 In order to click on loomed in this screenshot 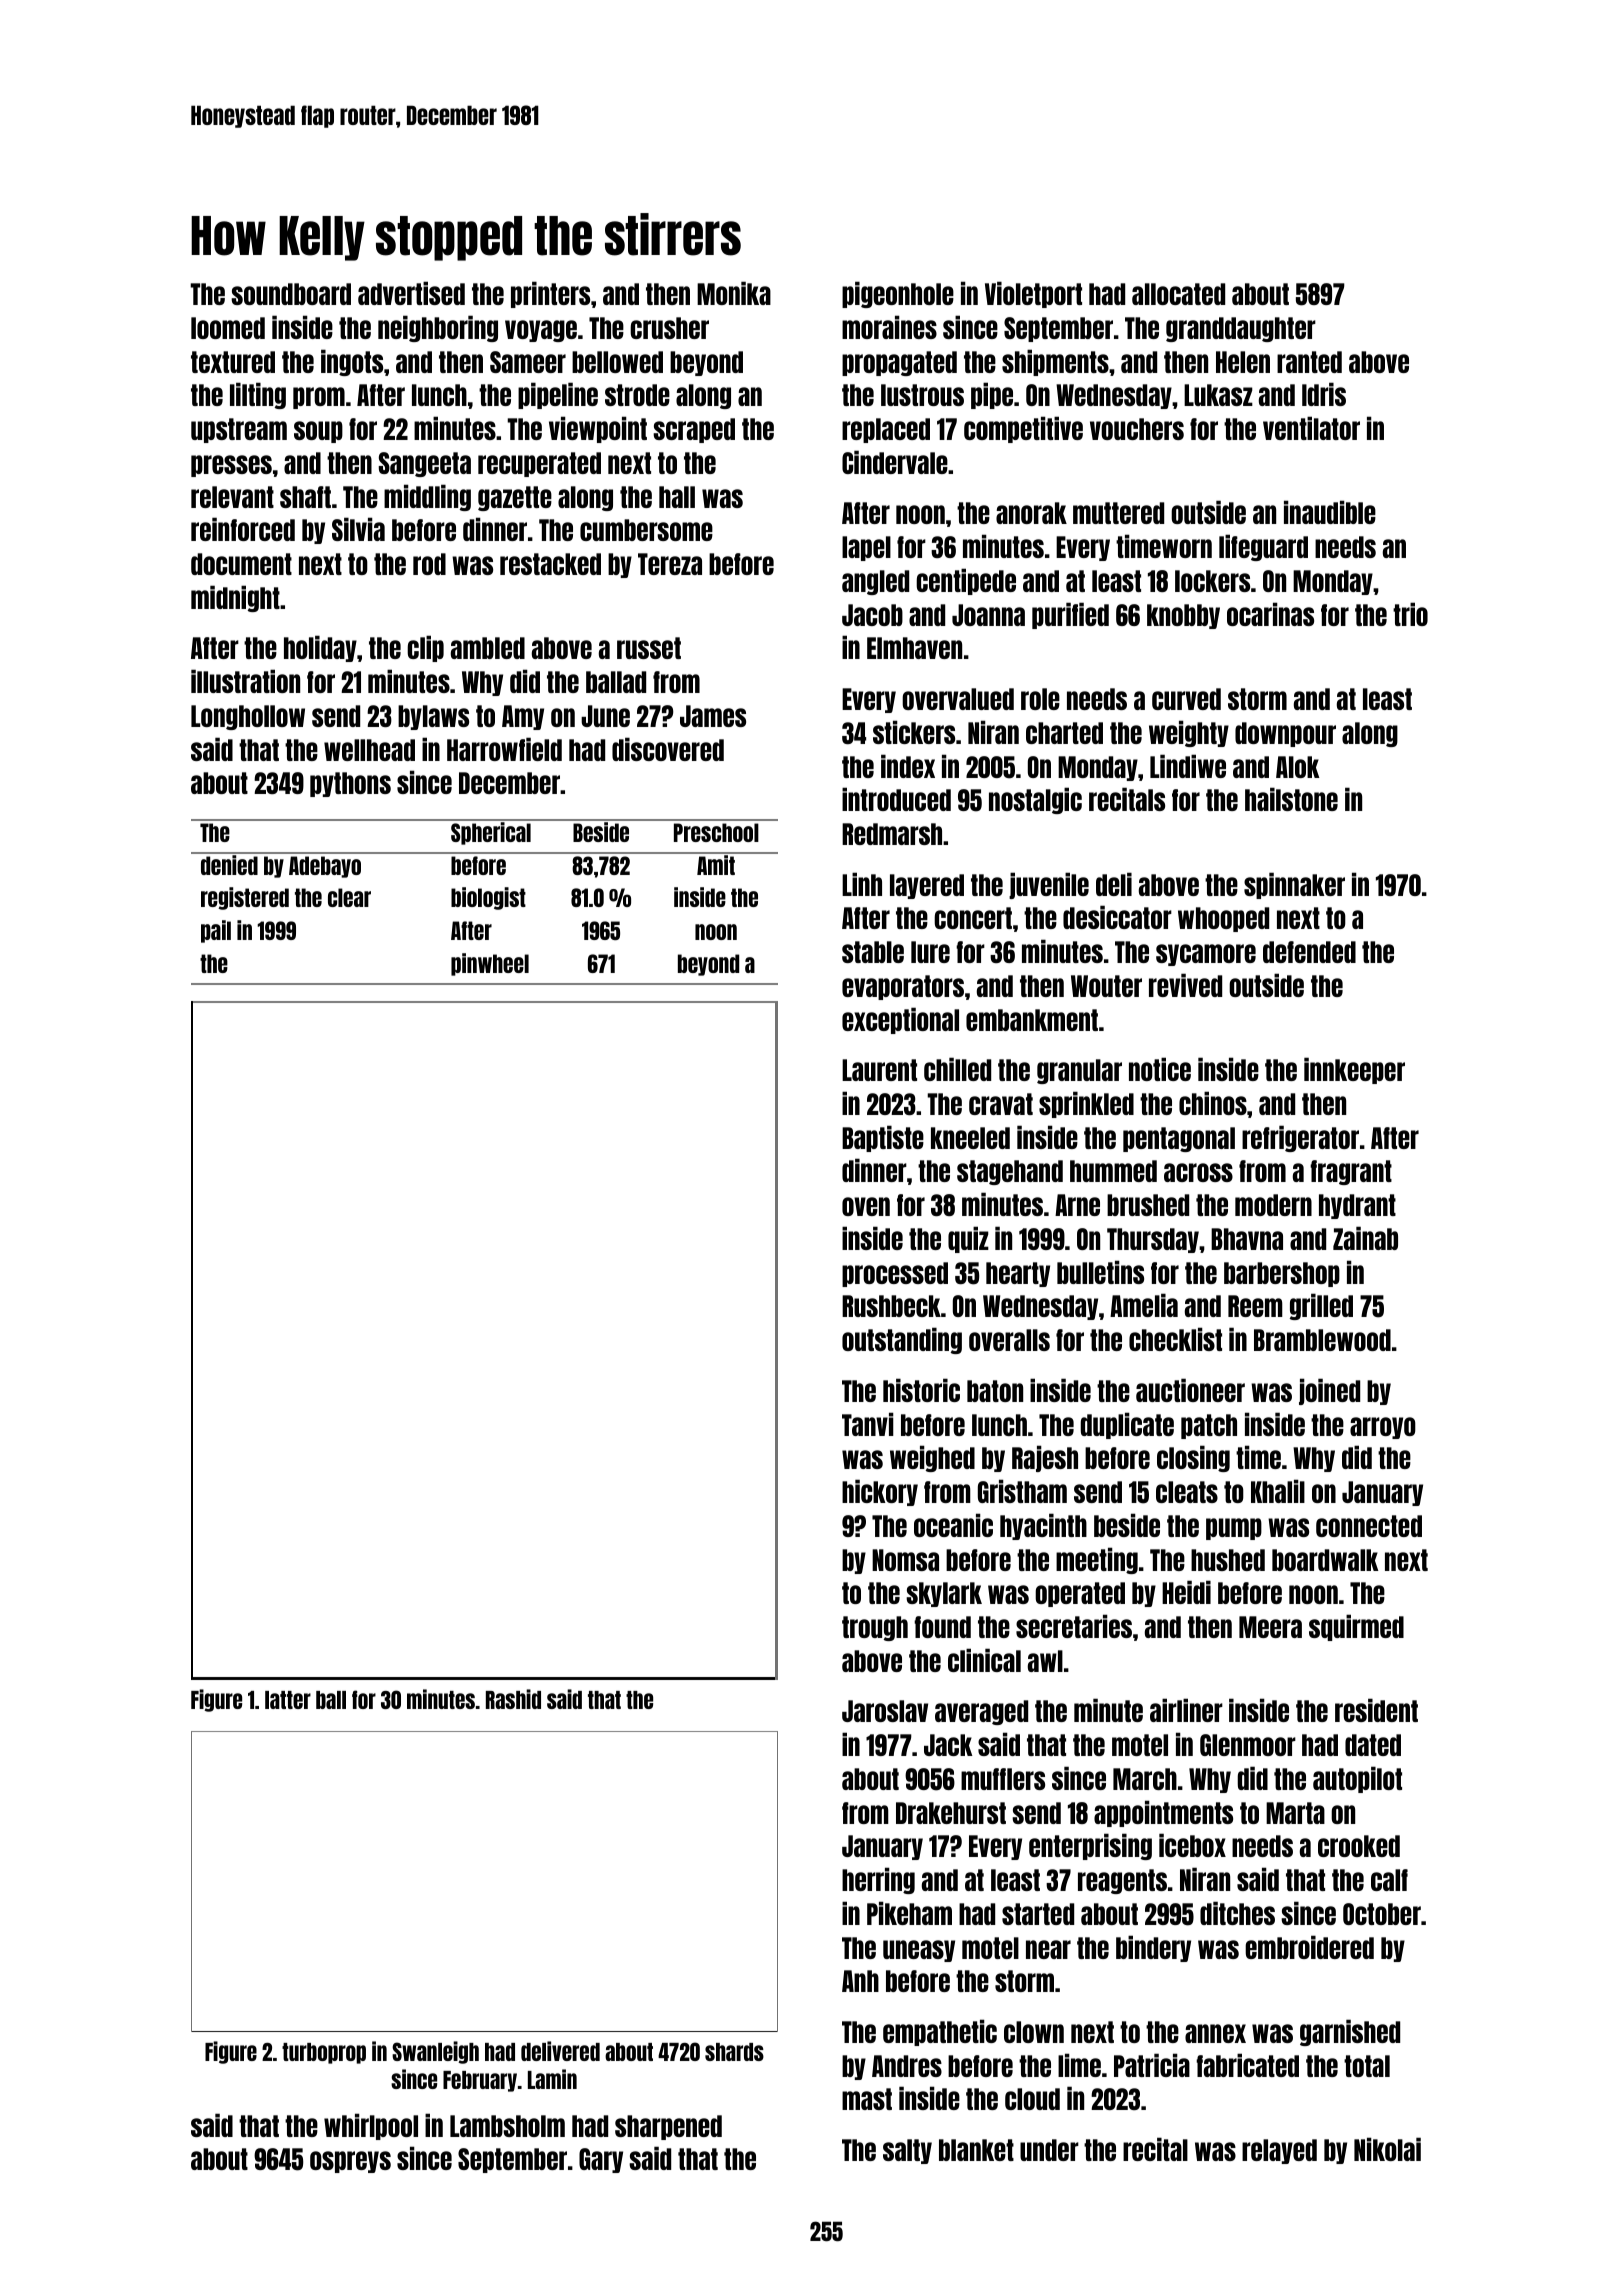, I will do `click(228, 328)`.
